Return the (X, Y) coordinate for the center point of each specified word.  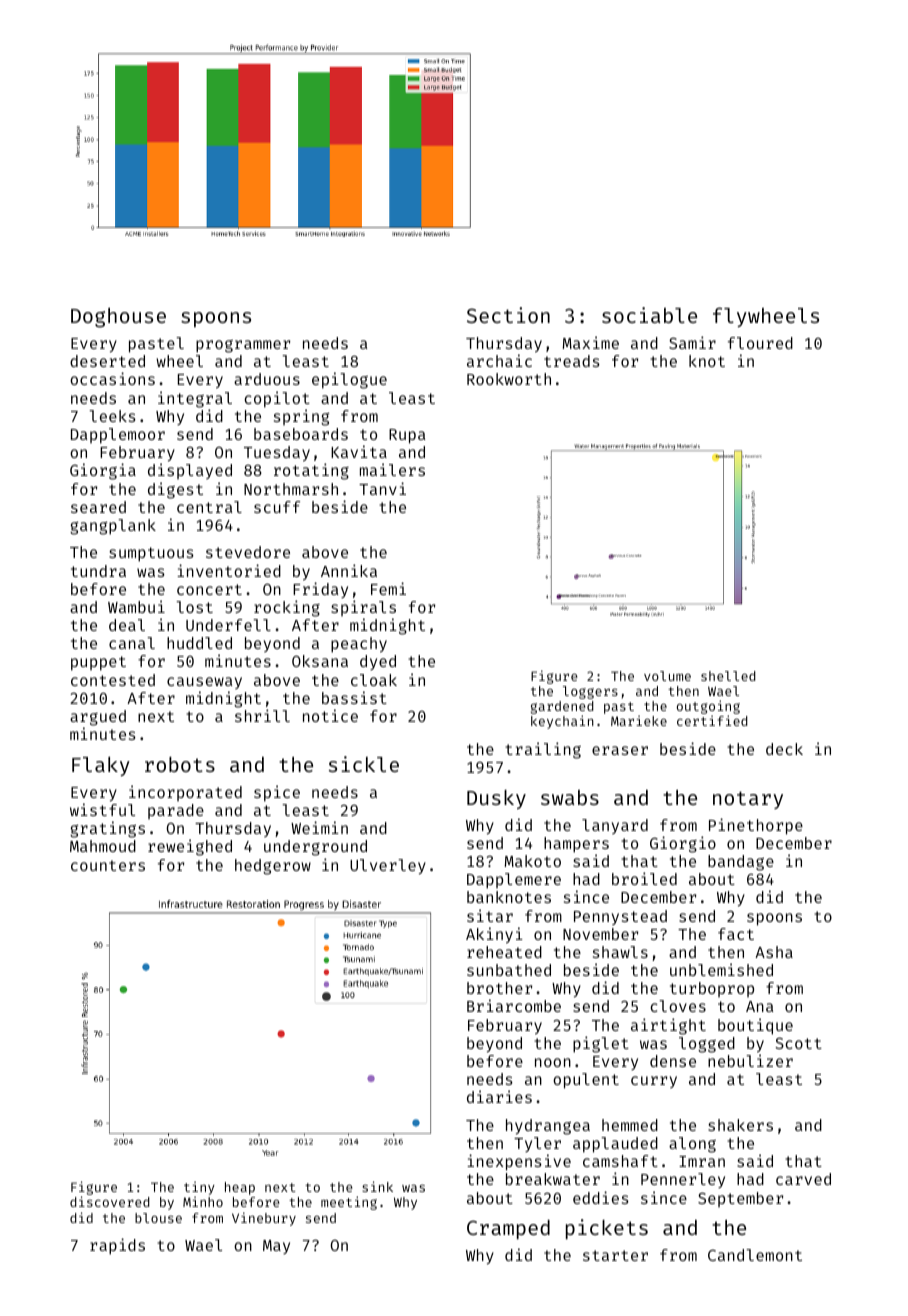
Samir (692, 342)
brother (499, 988)
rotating (311, 471)
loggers (590, 692)
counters (108, 865)
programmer (243, 346)
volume (667, 676)
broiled (644, 878)
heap (240, 1188)
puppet (98, 663)
